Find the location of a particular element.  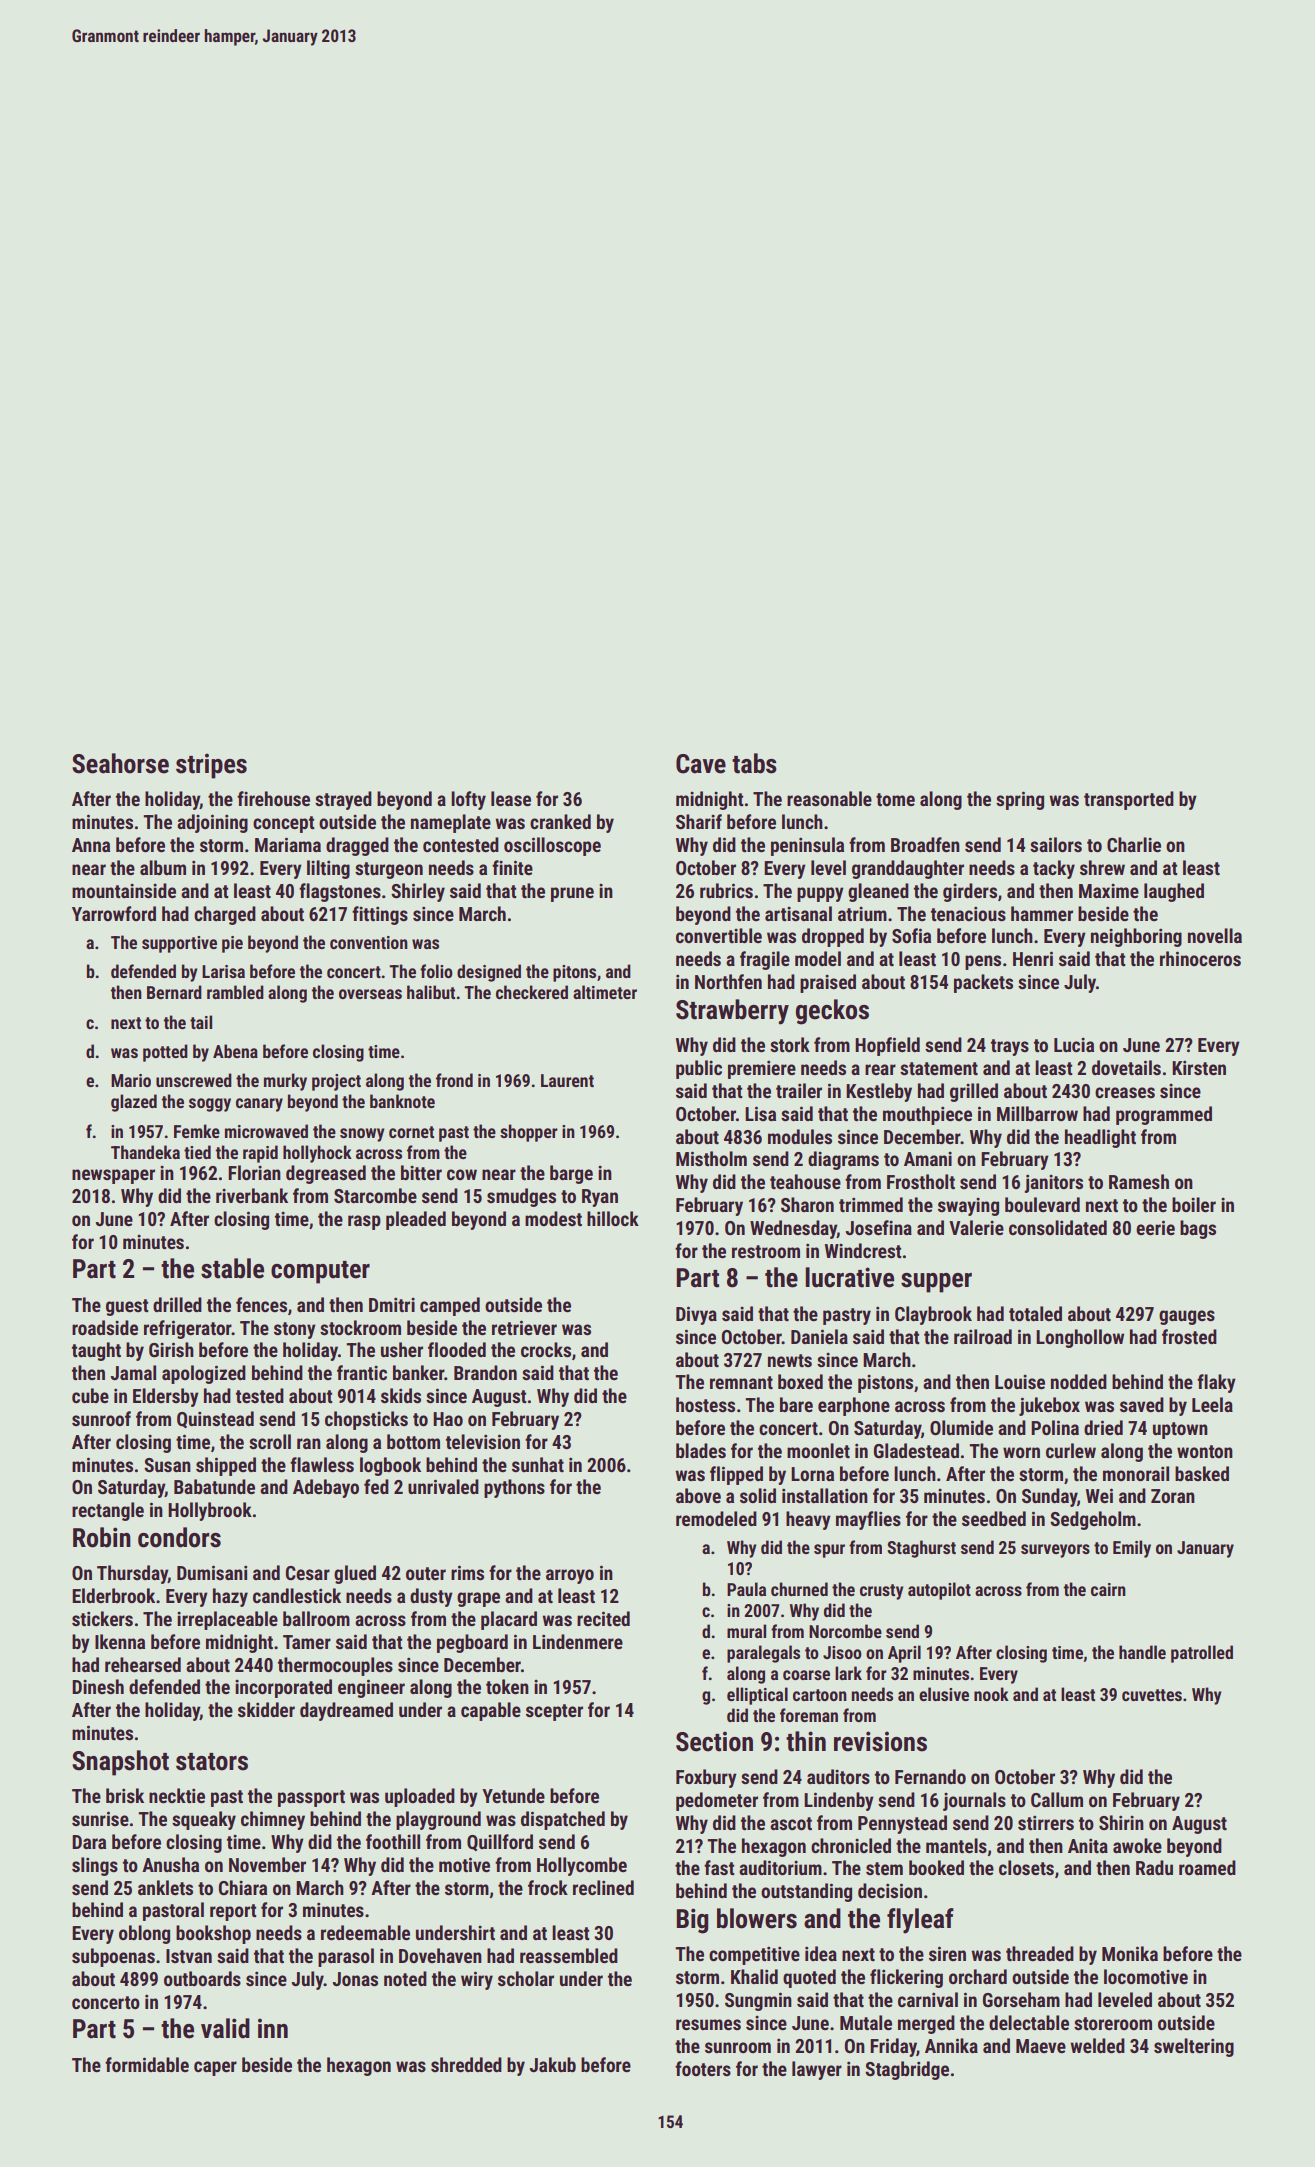

formidable is located at coordinates (147, 2064).
